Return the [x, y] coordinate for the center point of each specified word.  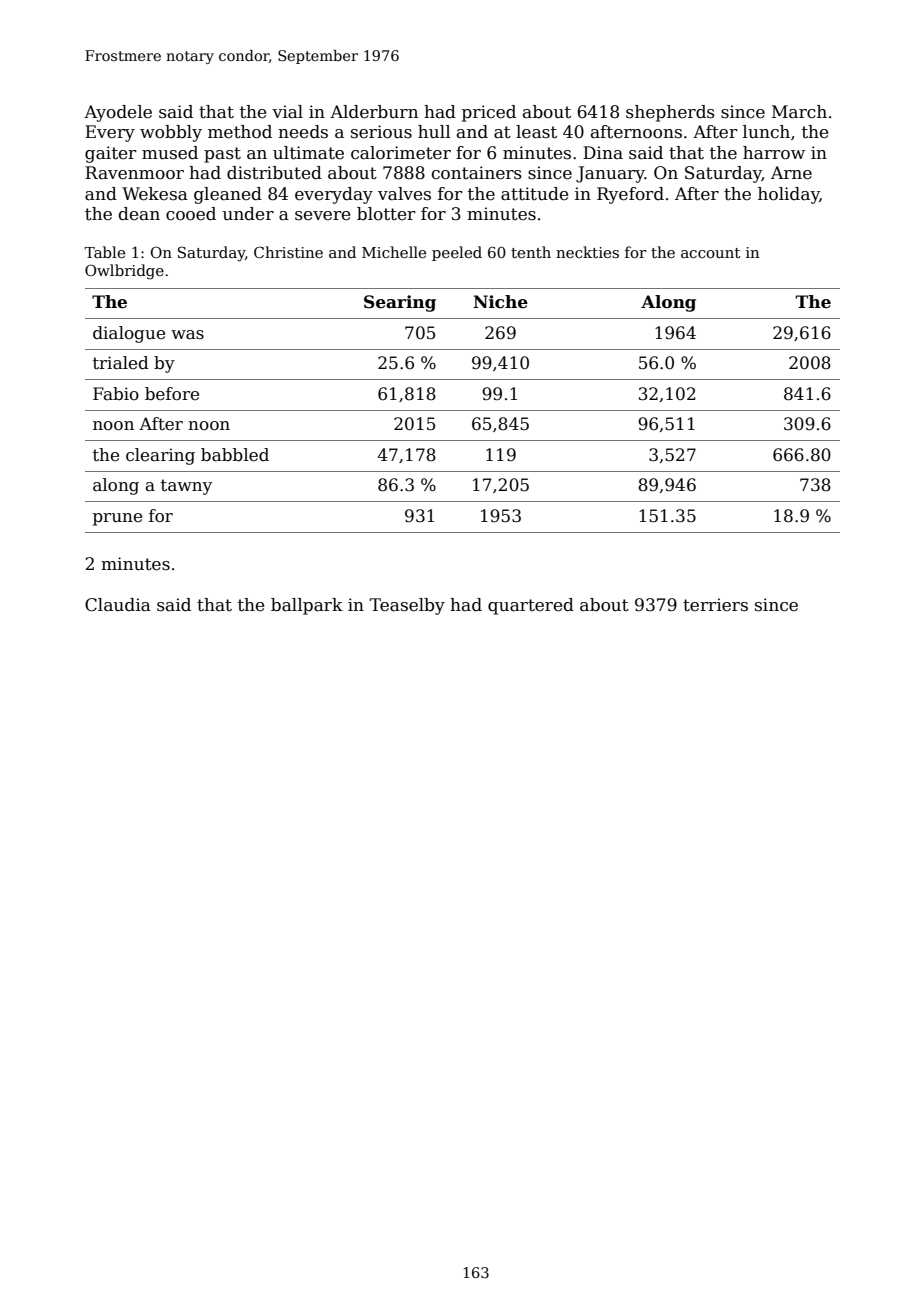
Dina [603, 152]
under [248, 214]
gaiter [111, 154]
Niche [500, 302]
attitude [534, 194]
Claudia [118, 605]
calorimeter [401, 153]
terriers [715, 605]
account [710, 253]
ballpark [307, 606]
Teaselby [407, 606]
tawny [186, 487]
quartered [531, 606]
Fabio [116, 394]
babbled [235, 455]
